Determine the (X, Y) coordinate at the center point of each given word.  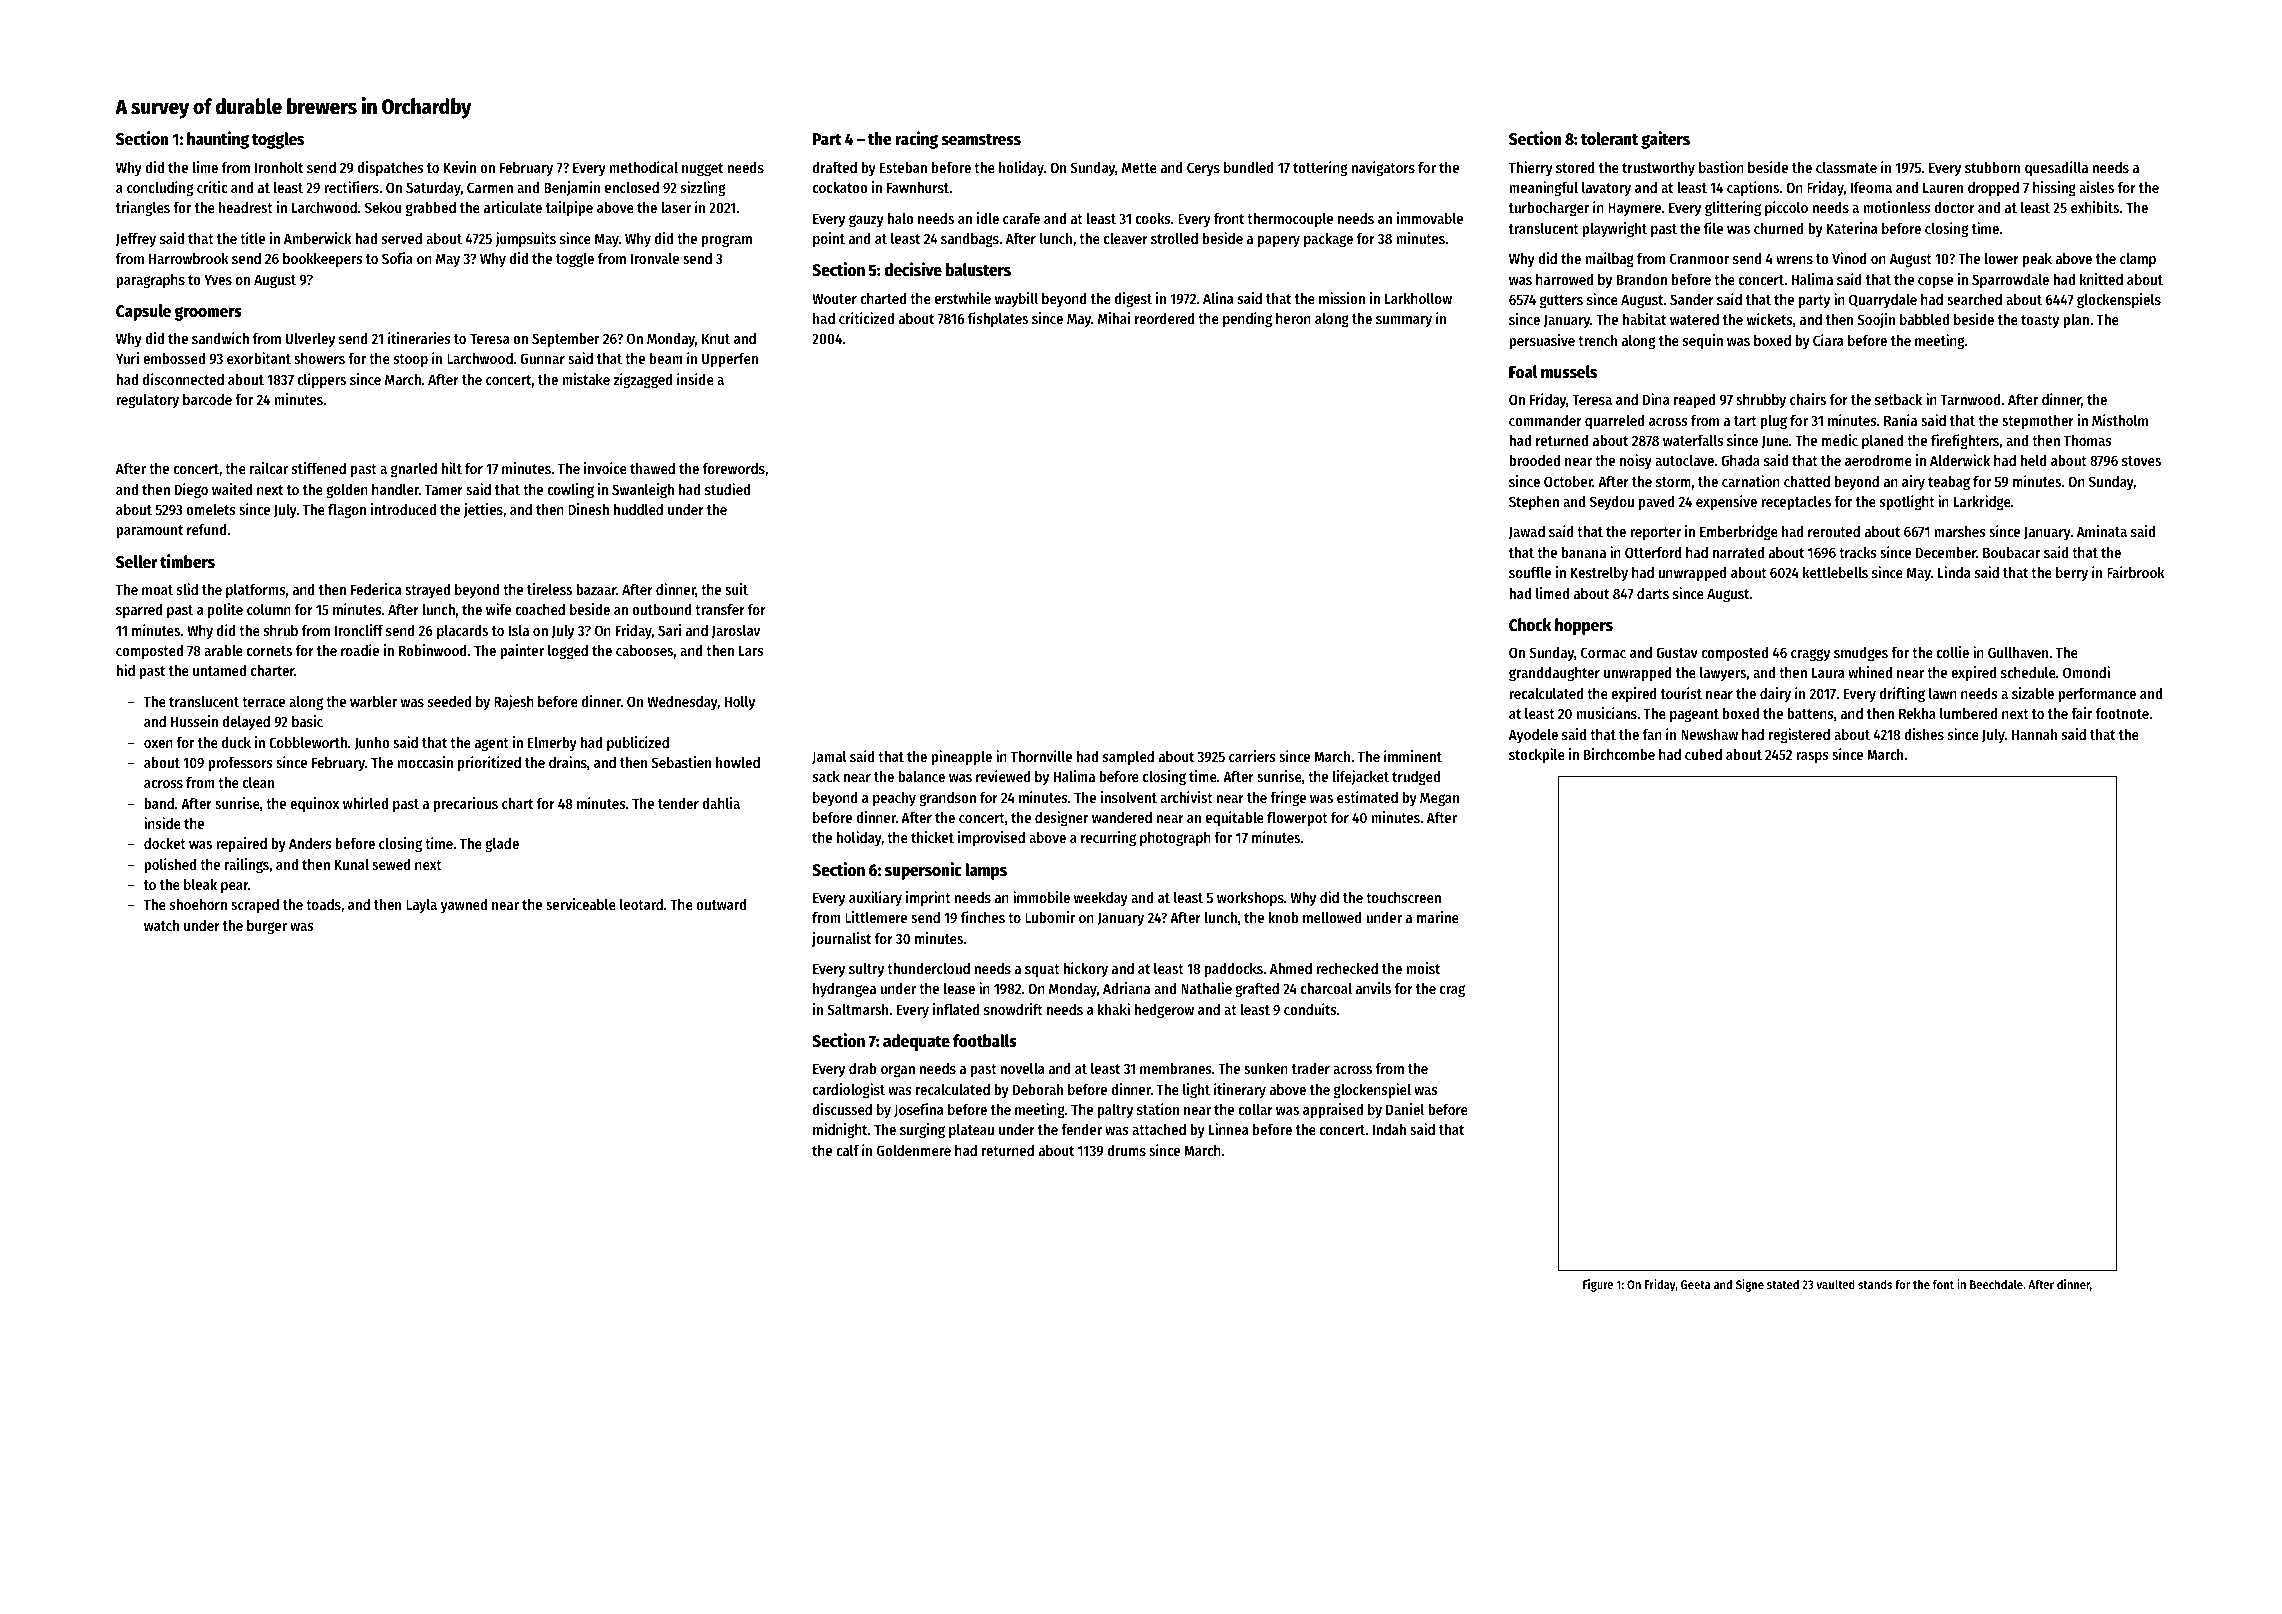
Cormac (1603, 652)
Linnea (1228, 1129)
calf (847, 1150)
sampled (1128, 758)
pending (1247, 319)
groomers (208, 314)
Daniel (1405, 1109)
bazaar (596, 589)
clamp (2138, 260)
